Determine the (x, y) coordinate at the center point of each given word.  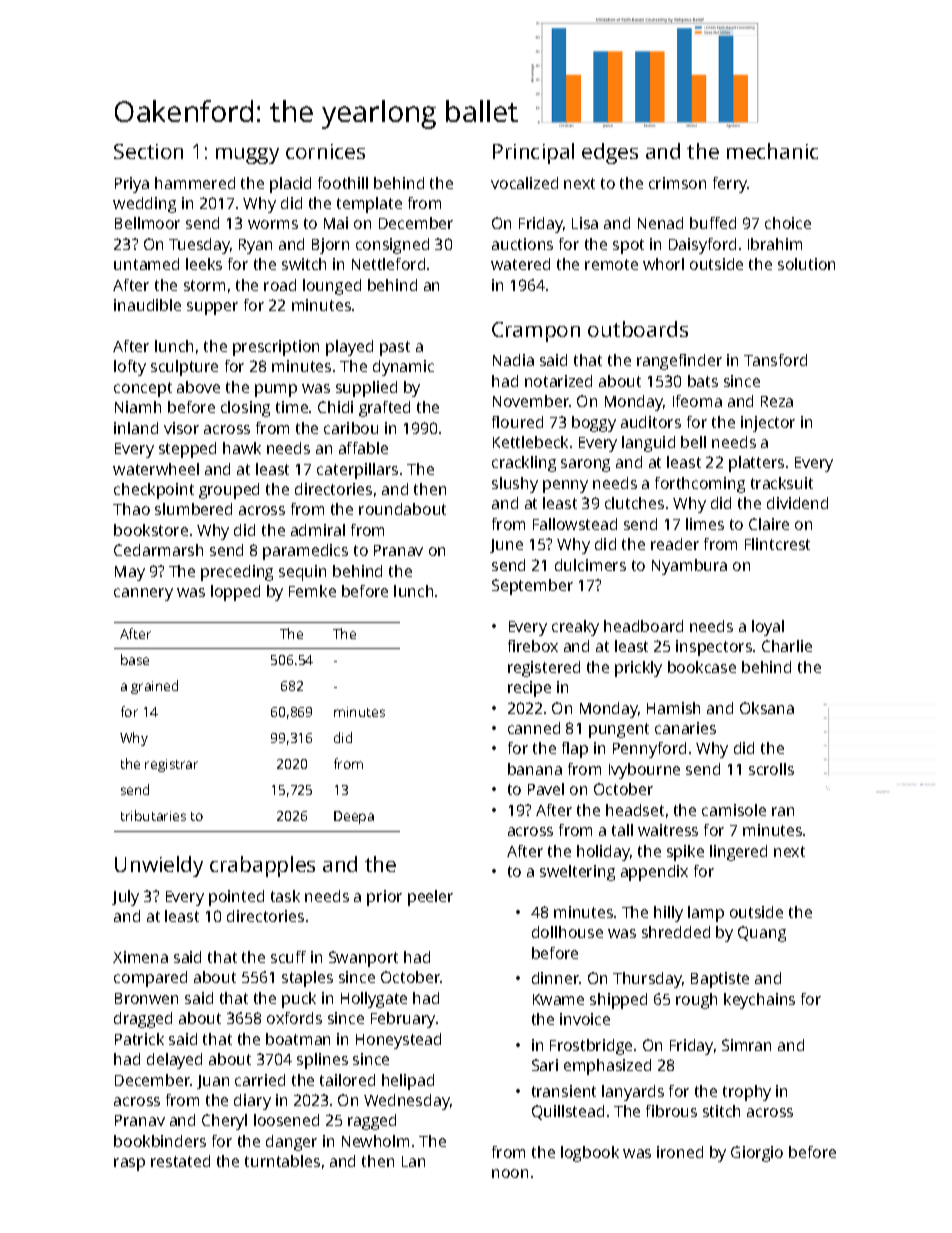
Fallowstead (575, 524)
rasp (129, 1164)
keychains (759, 1001)
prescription (276, 348)
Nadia (513, 360)
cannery (143, 594)
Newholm (375, 1141)
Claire (769, 524)
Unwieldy (159, 866)
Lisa (585, 223)
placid (290, 185)
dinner (556, 978)
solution (806, 264)
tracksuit (782, 483)
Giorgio (757, 1154)
